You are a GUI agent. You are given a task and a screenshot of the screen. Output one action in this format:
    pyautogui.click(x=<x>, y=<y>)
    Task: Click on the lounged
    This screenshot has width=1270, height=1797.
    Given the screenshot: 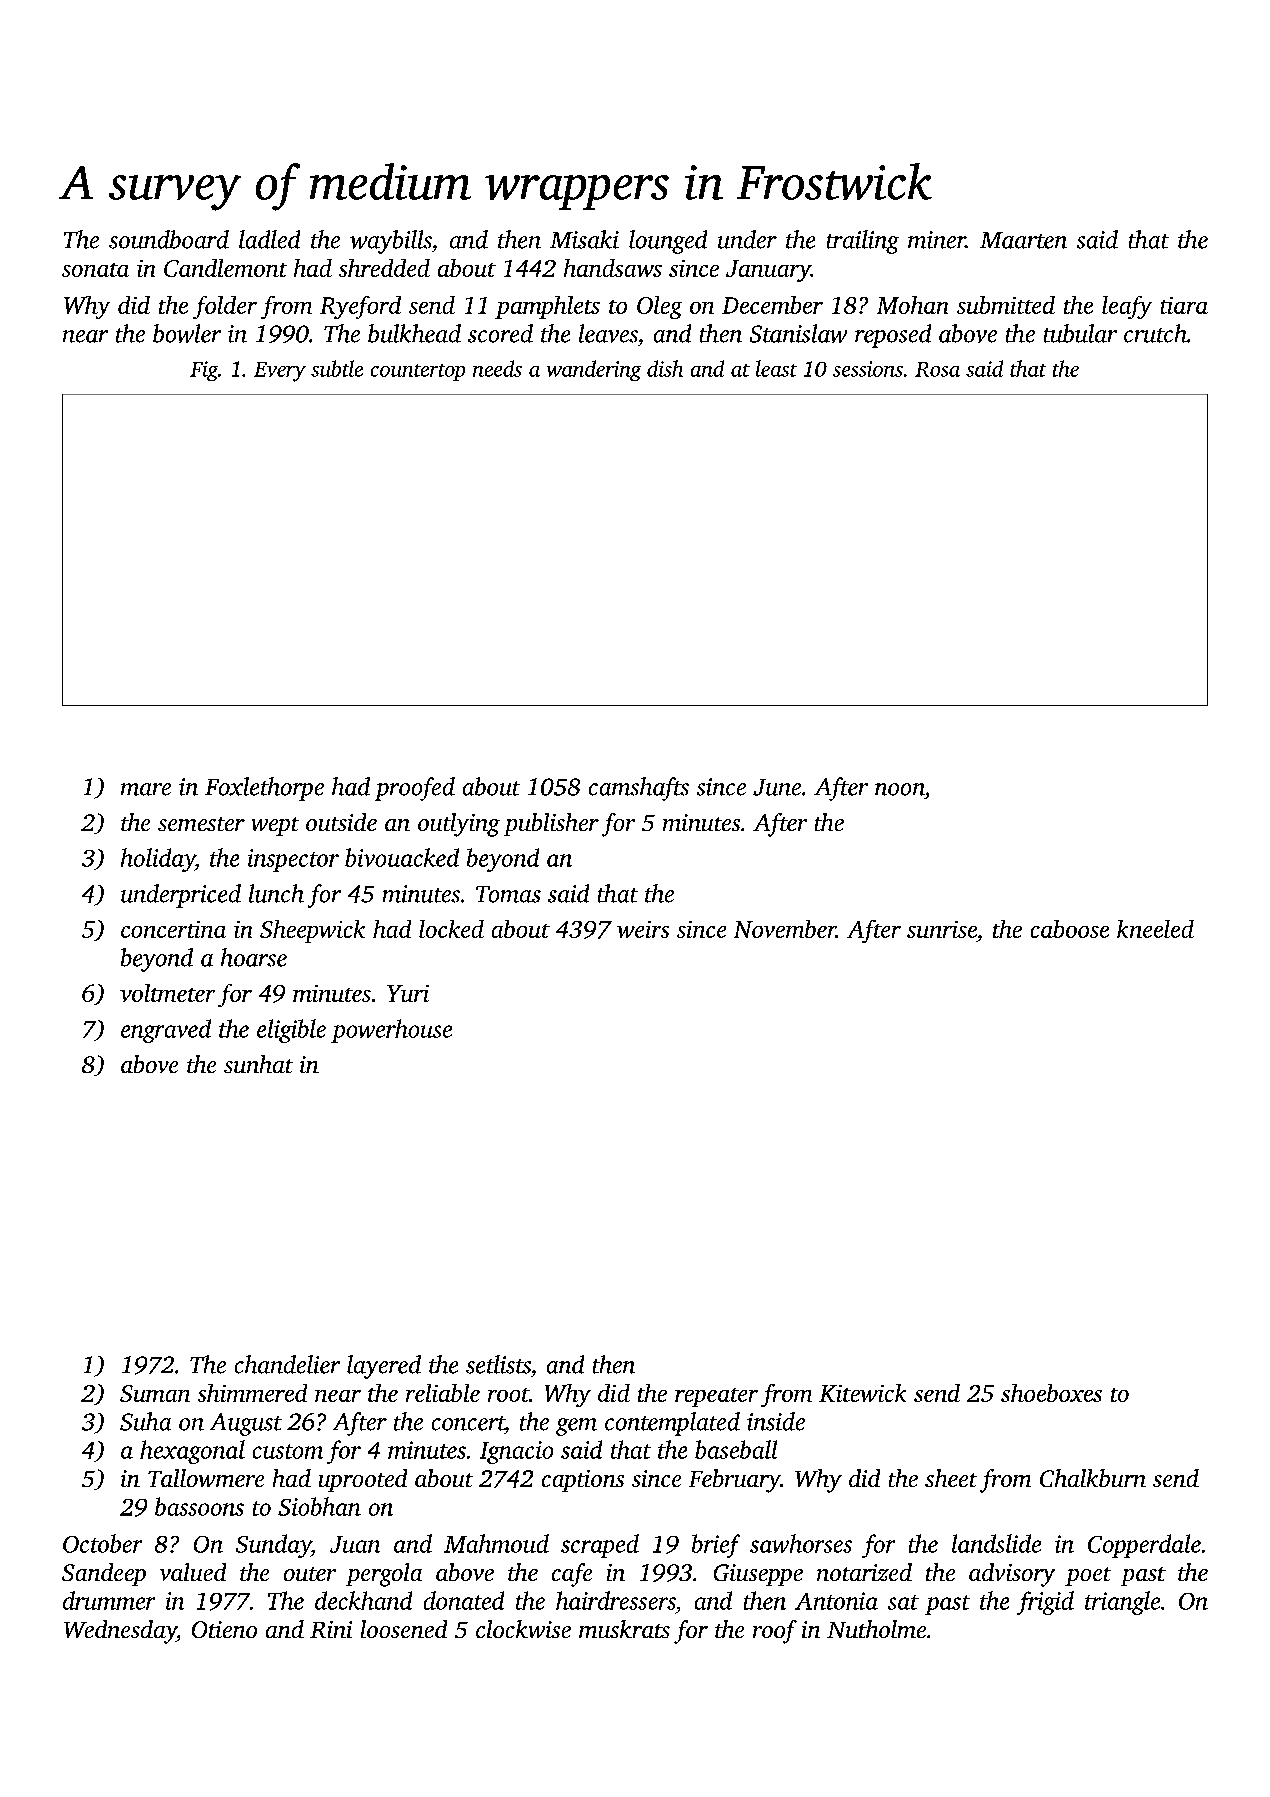 What is the action you would take?
    pyautogui.click(x=668, y=242)
